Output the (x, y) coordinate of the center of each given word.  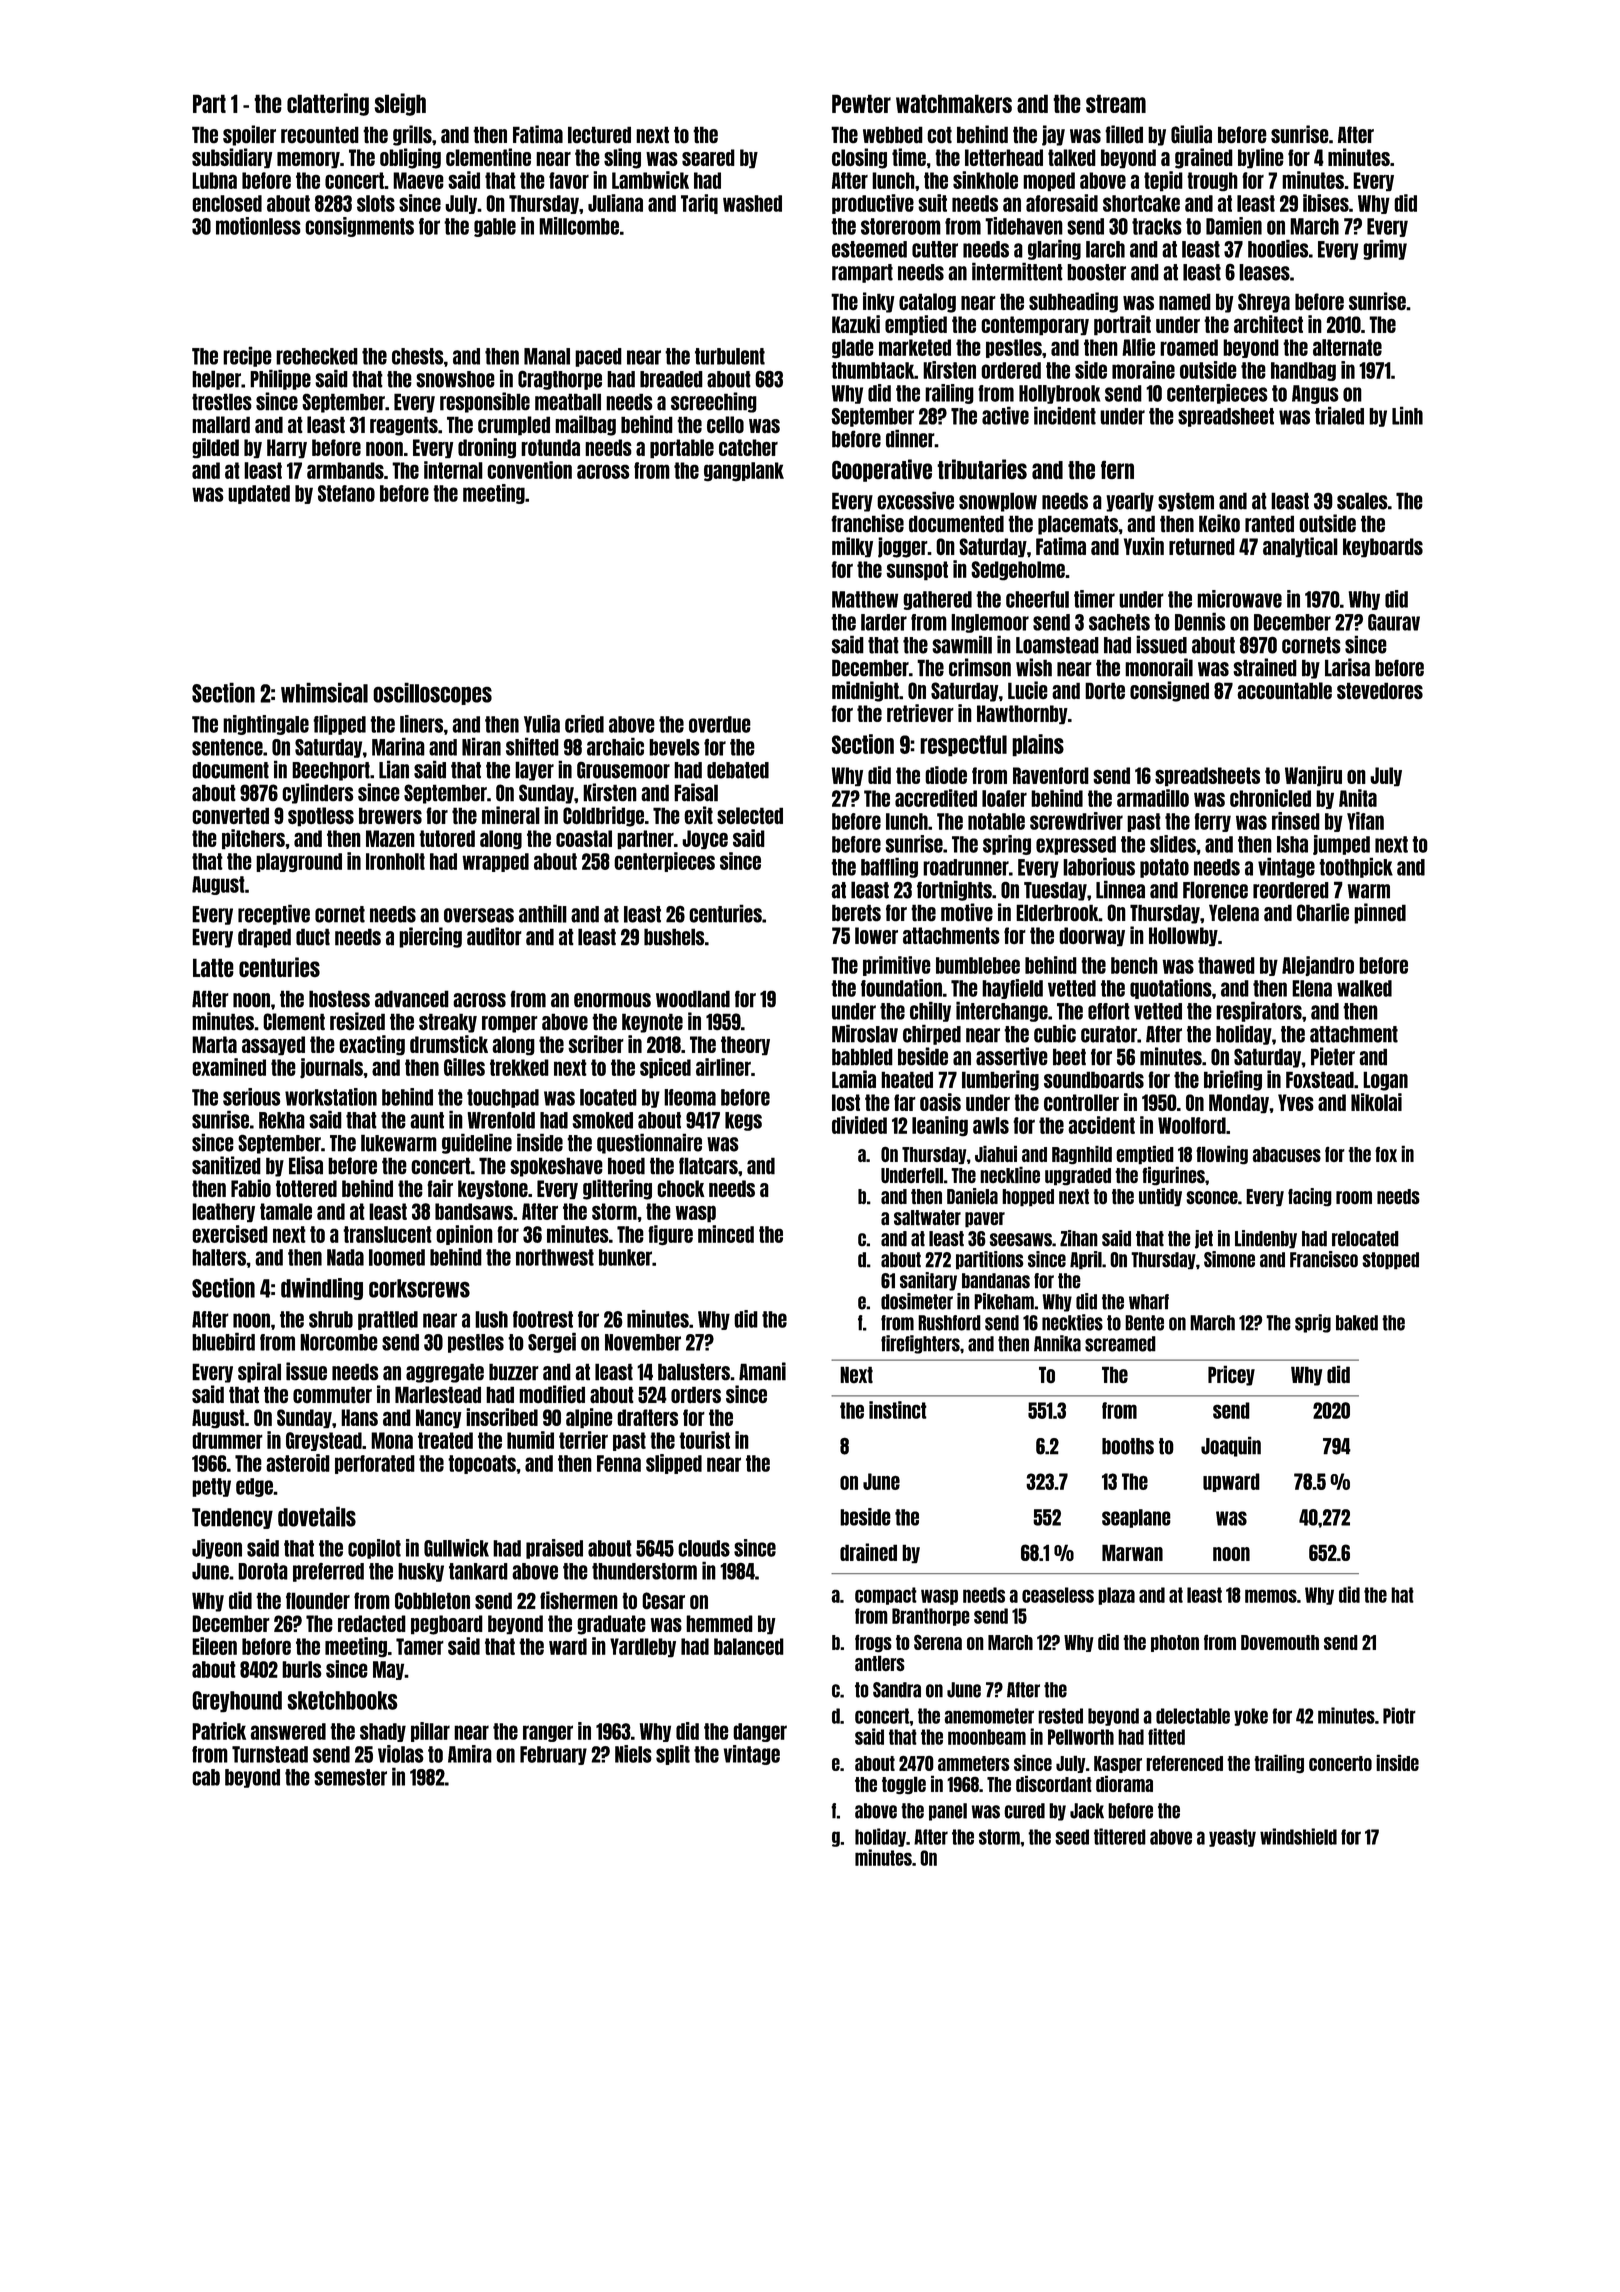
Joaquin (1231, 1446)
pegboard (447, 1625)
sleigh (400, 104)
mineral (511, 815)
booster (1096, 272)
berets (856, 913)
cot (939, 135)
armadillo (1153, 798)
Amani (762, 1371)
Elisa (306, 1165)
